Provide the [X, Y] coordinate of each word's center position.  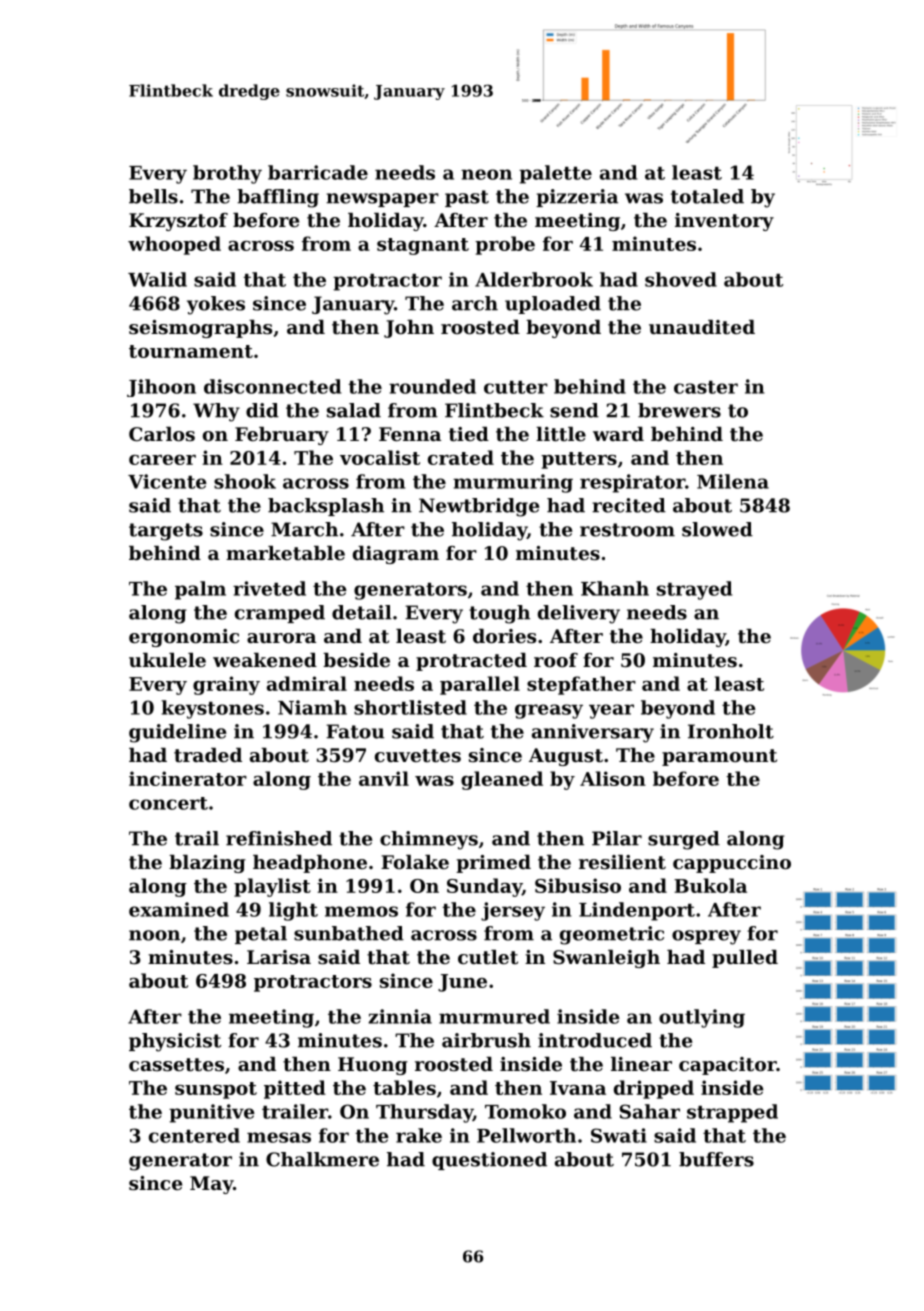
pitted [295, 1089]
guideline [177, 733]
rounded [432, 386]
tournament [191, 351]
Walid [157, 279]
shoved [681, 279]
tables [404, 1087]
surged [684, 840]
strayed [694, 590]
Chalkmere [322, 1159]
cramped [280, 614]
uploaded [553, 305]
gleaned [502, 780]
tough [499, 614]
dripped [654, 1089]
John [409, 329]
